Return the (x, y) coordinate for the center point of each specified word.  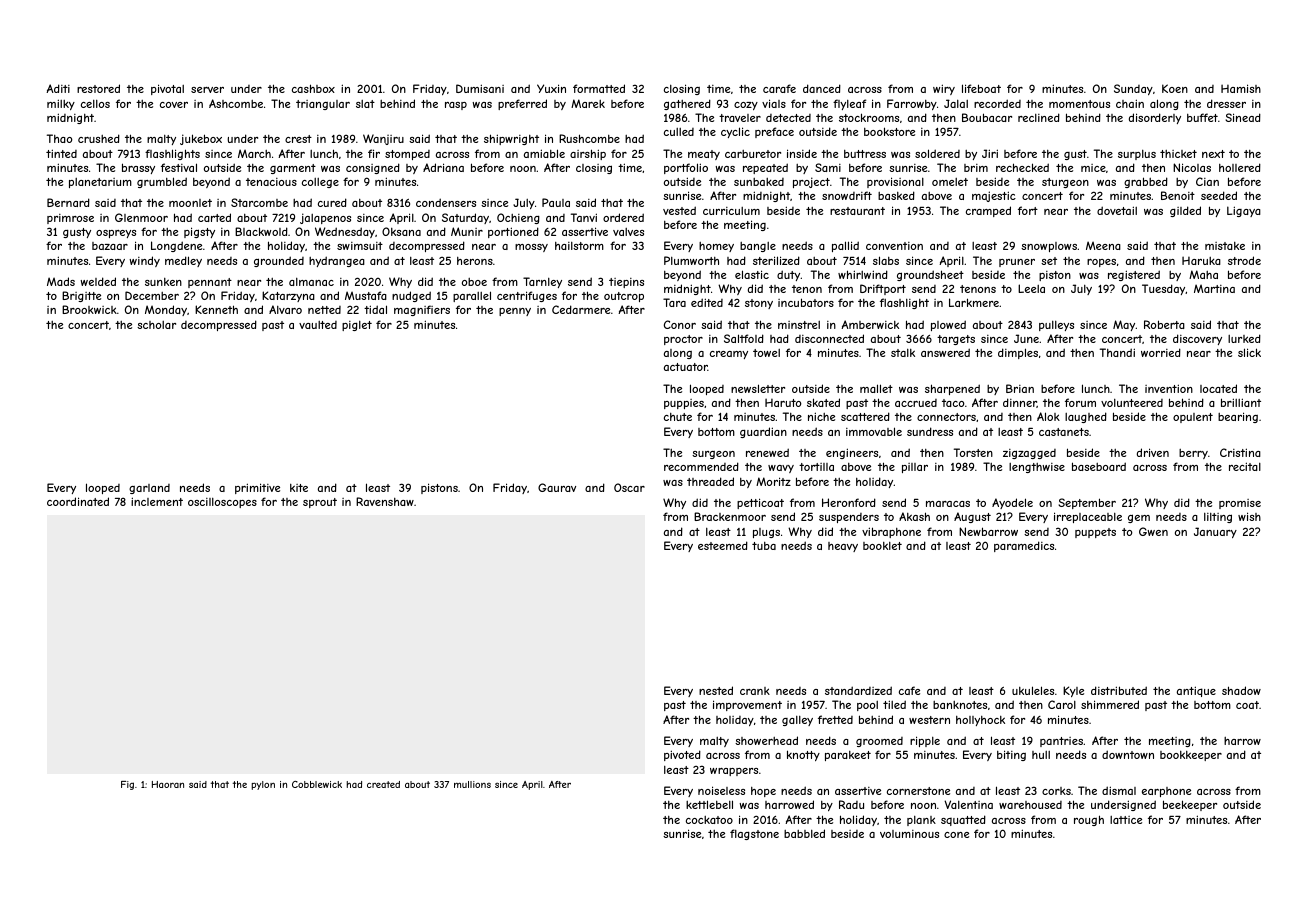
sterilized (776, 260)
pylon (263, 785)
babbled (804, 833)
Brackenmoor (730, 516)
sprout (320, 503)
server (207, 90)
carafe (779, 88)
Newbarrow (988, 531)
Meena (1103, 245)
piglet (357, 326)
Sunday (1133, 89)
